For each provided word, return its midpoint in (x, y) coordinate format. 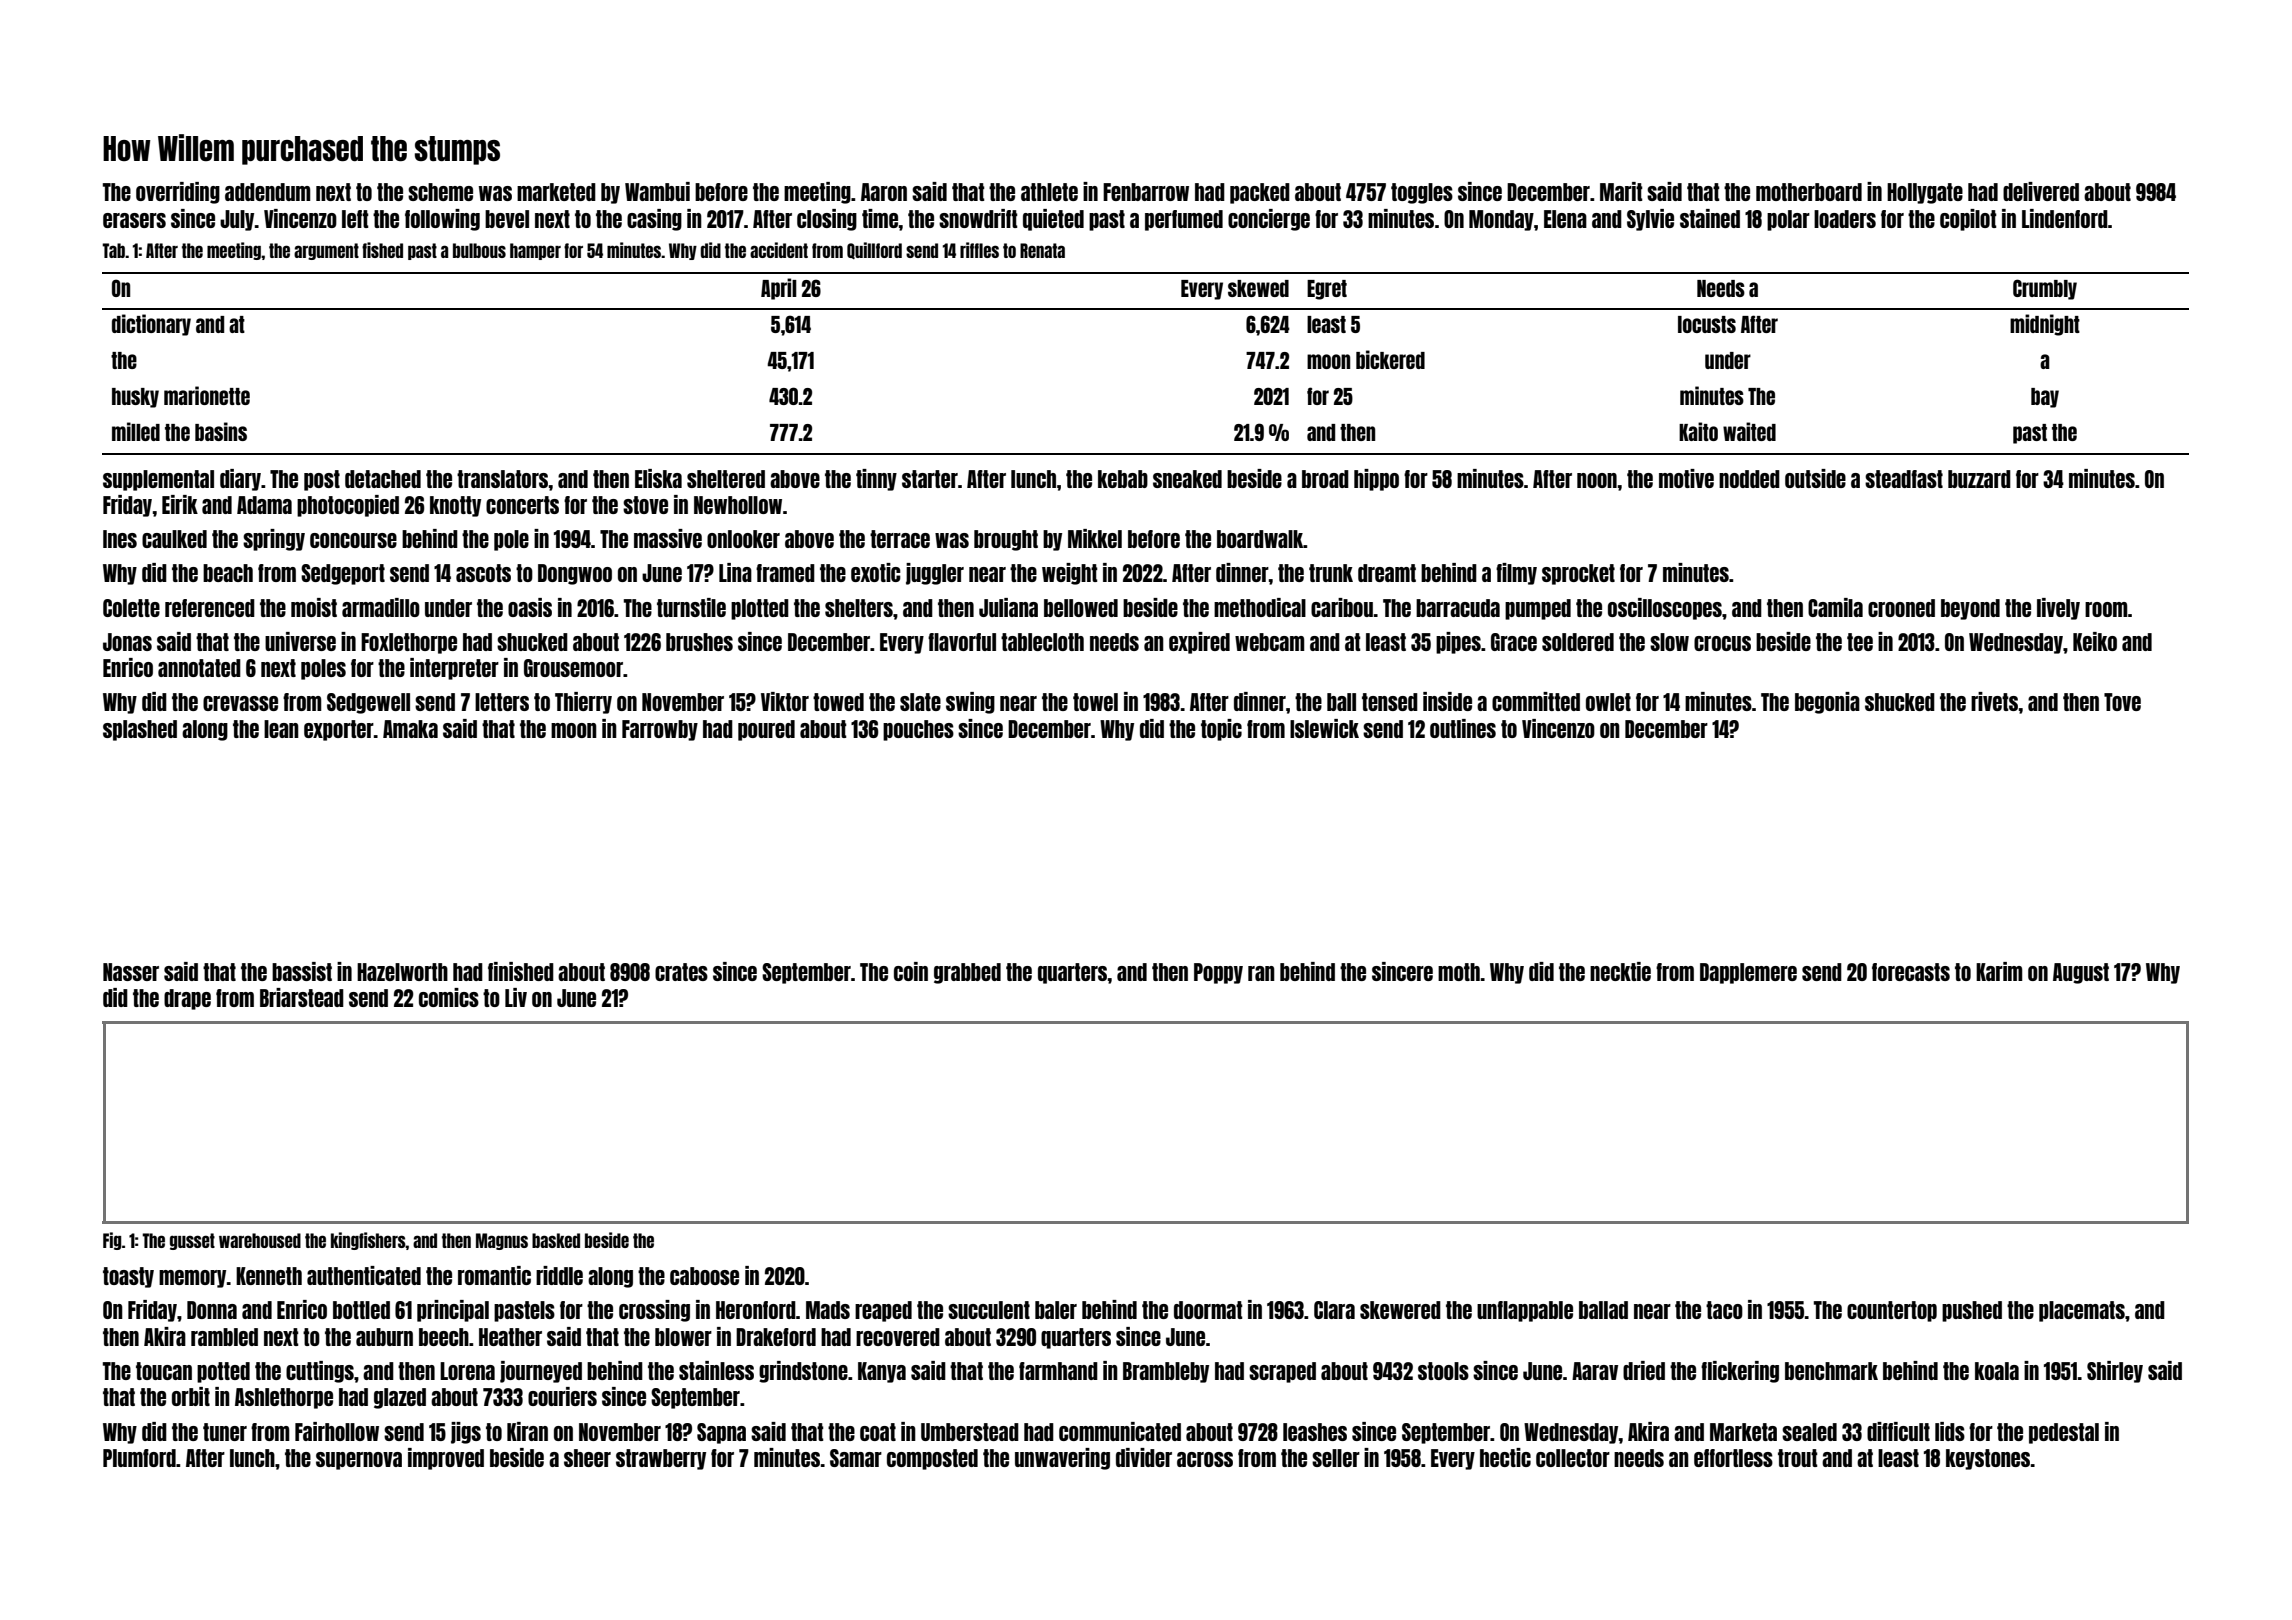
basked (556, 1240)
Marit (1621, 191)
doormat (1208, 1310)
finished (521, 971)
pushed (1972, 1311)
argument (326, 251)
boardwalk (1260, 539)
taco (1724, 1310)
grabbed (967, 973)
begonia (1827, 703)
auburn (384, 1337)
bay (2045, 398)
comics (449, 997)
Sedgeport (343, 574)
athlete (1049, 192)
